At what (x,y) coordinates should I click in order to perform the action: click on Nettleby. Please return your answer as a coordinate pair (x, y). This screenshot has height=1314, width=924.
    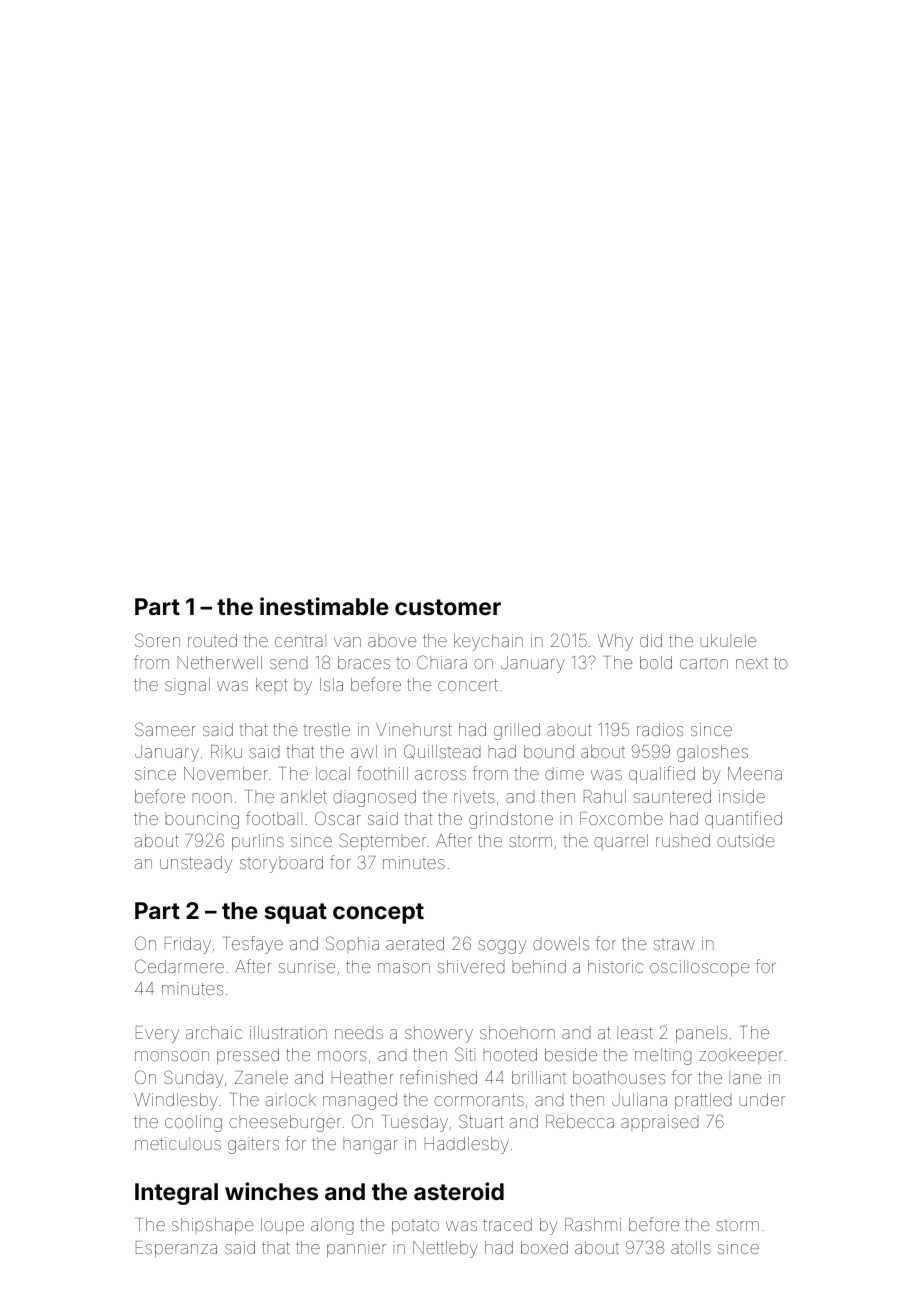
    Looking at the image, I should click on (445, 1249).
